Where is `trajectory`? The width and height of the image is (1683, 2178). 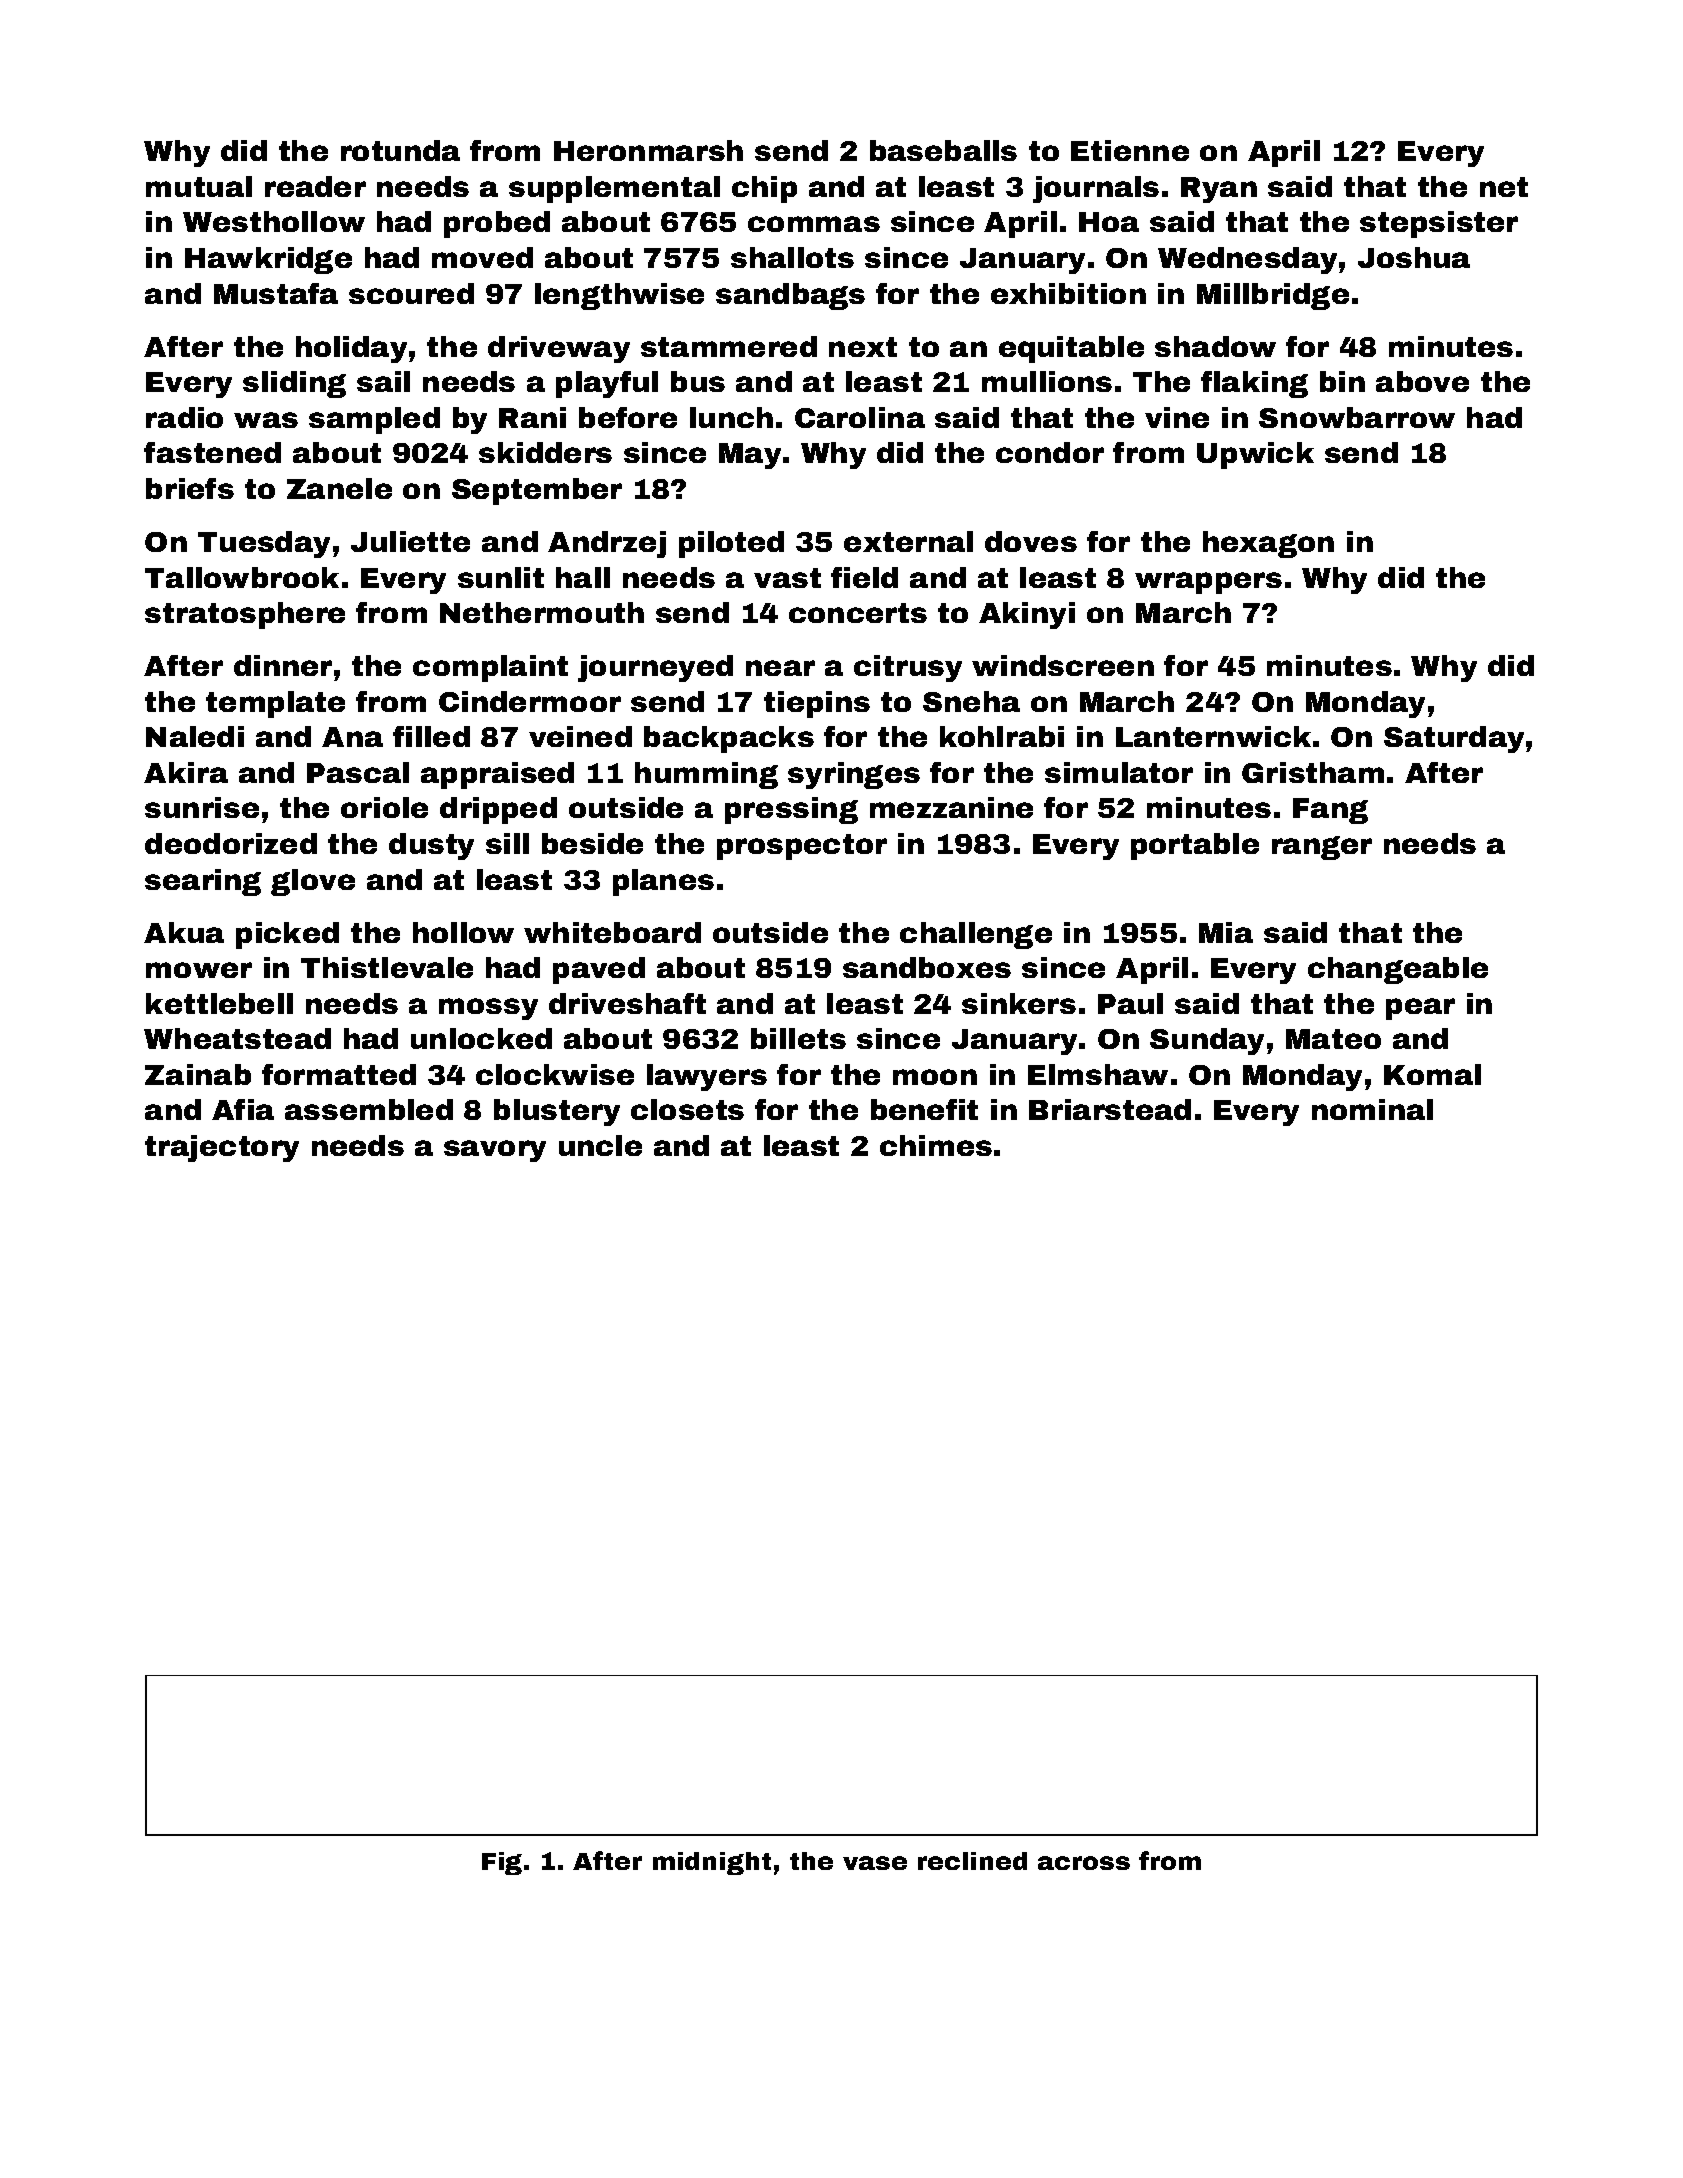
trajectory is located at coordinates (222, 1148).
